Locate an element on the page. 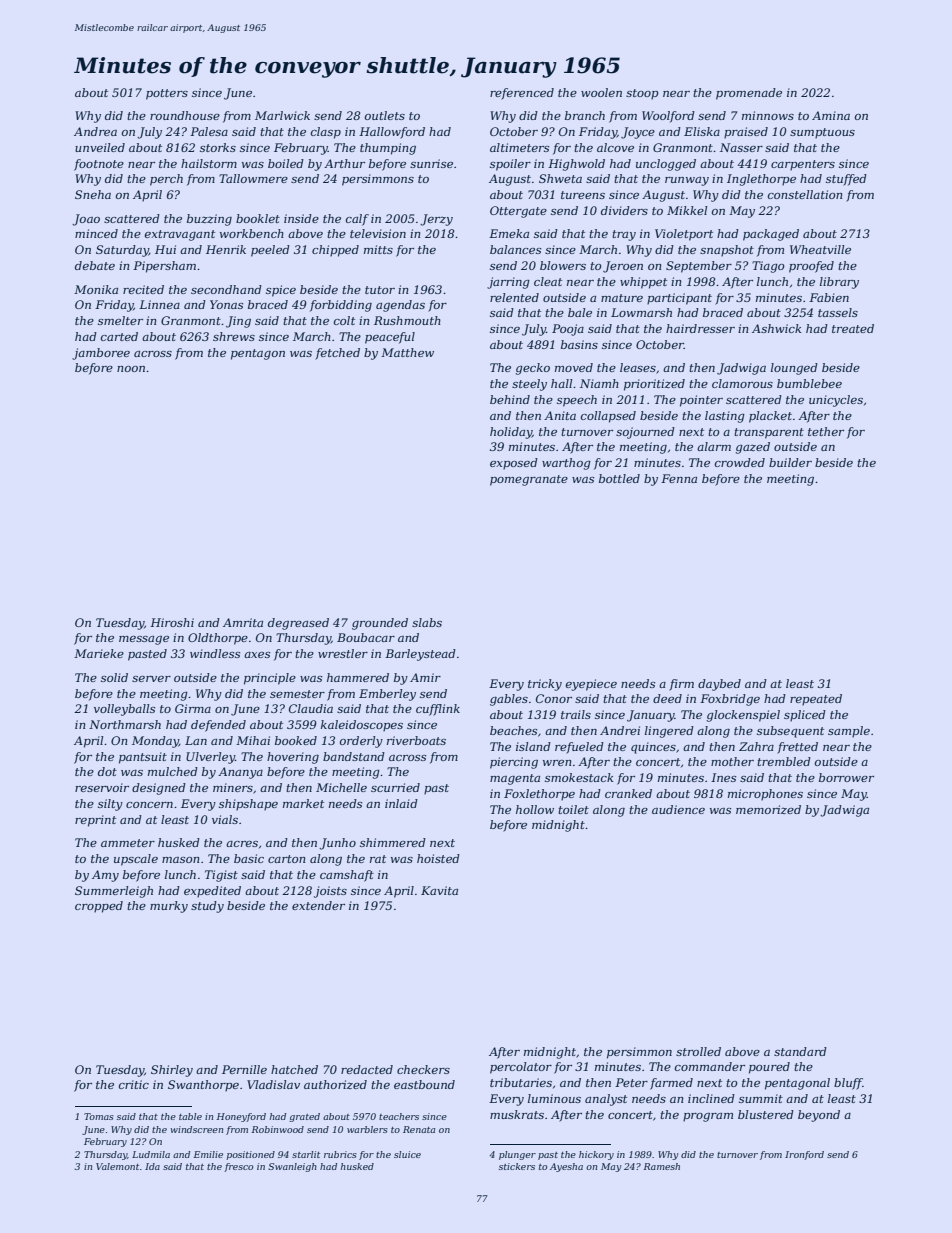 Image resolution: width=952 pixels, height=1233 pixels. Vladislav is located at coordinates (273, 1084).
